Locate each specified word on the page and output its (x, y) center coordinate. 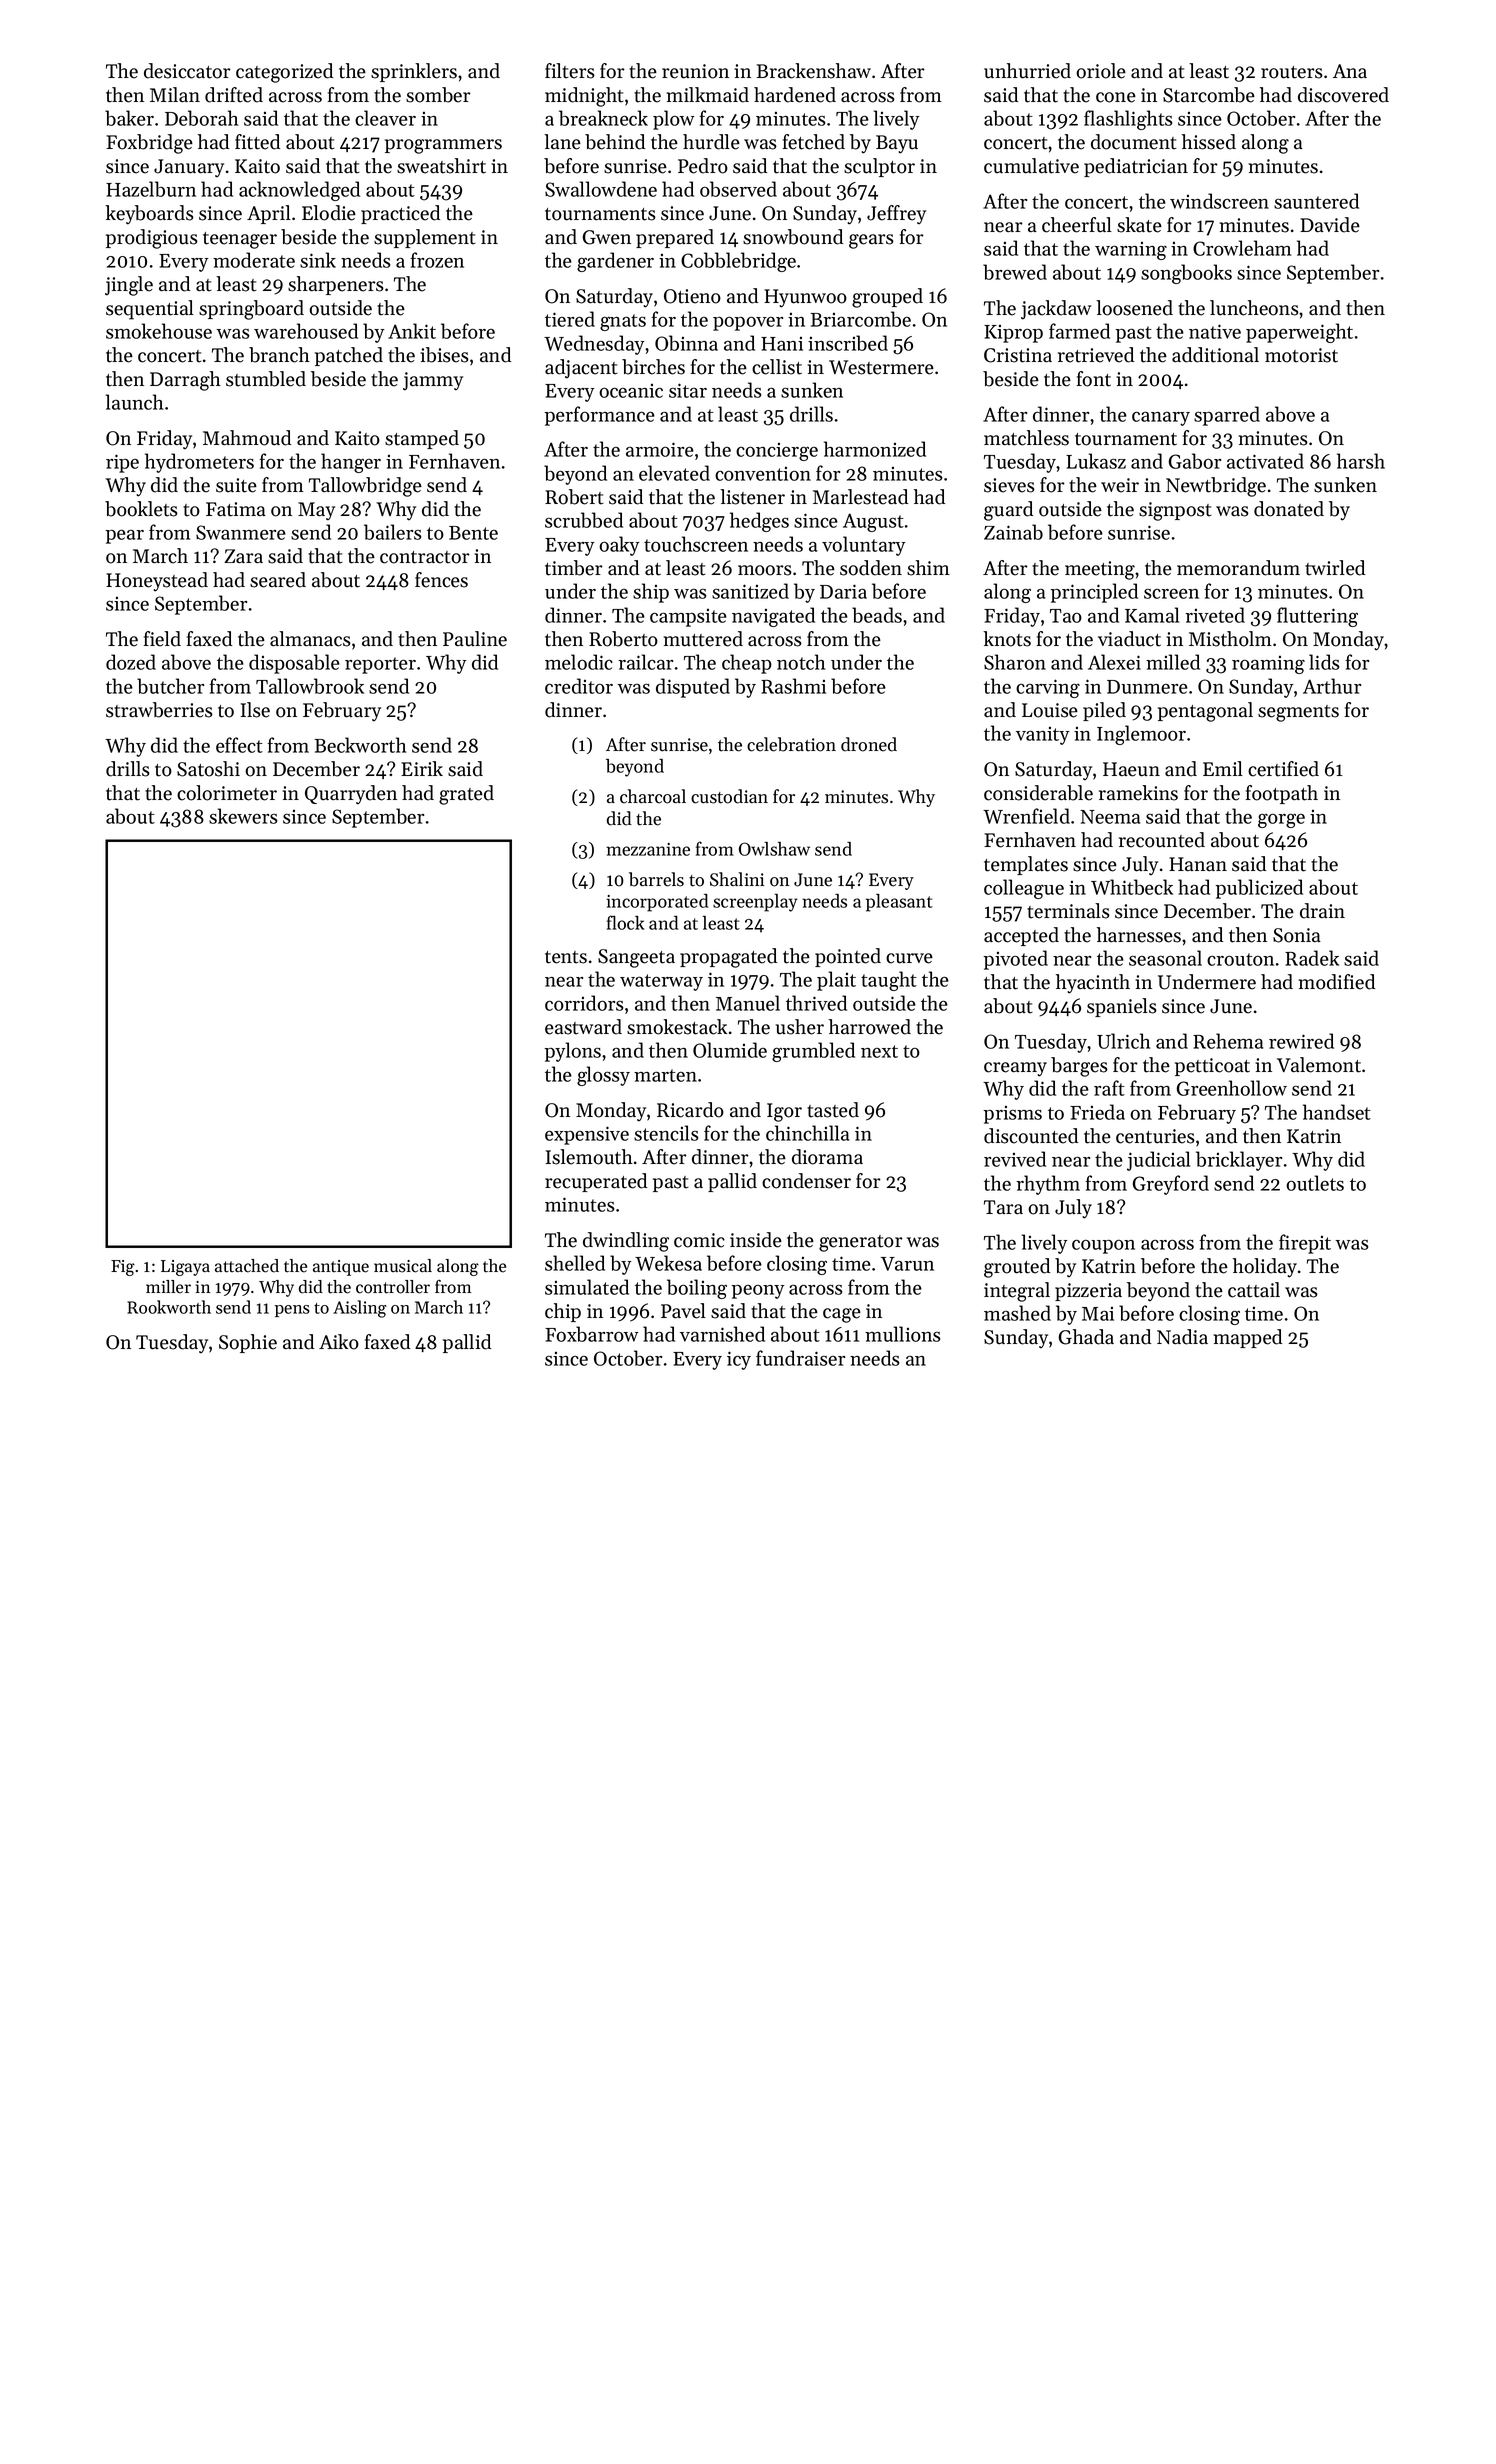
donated (1289, 509)
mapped (1248, 1338)
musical (403, 1266)
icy (739, 1360)
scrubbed (584, 520)
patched (349, 356)
